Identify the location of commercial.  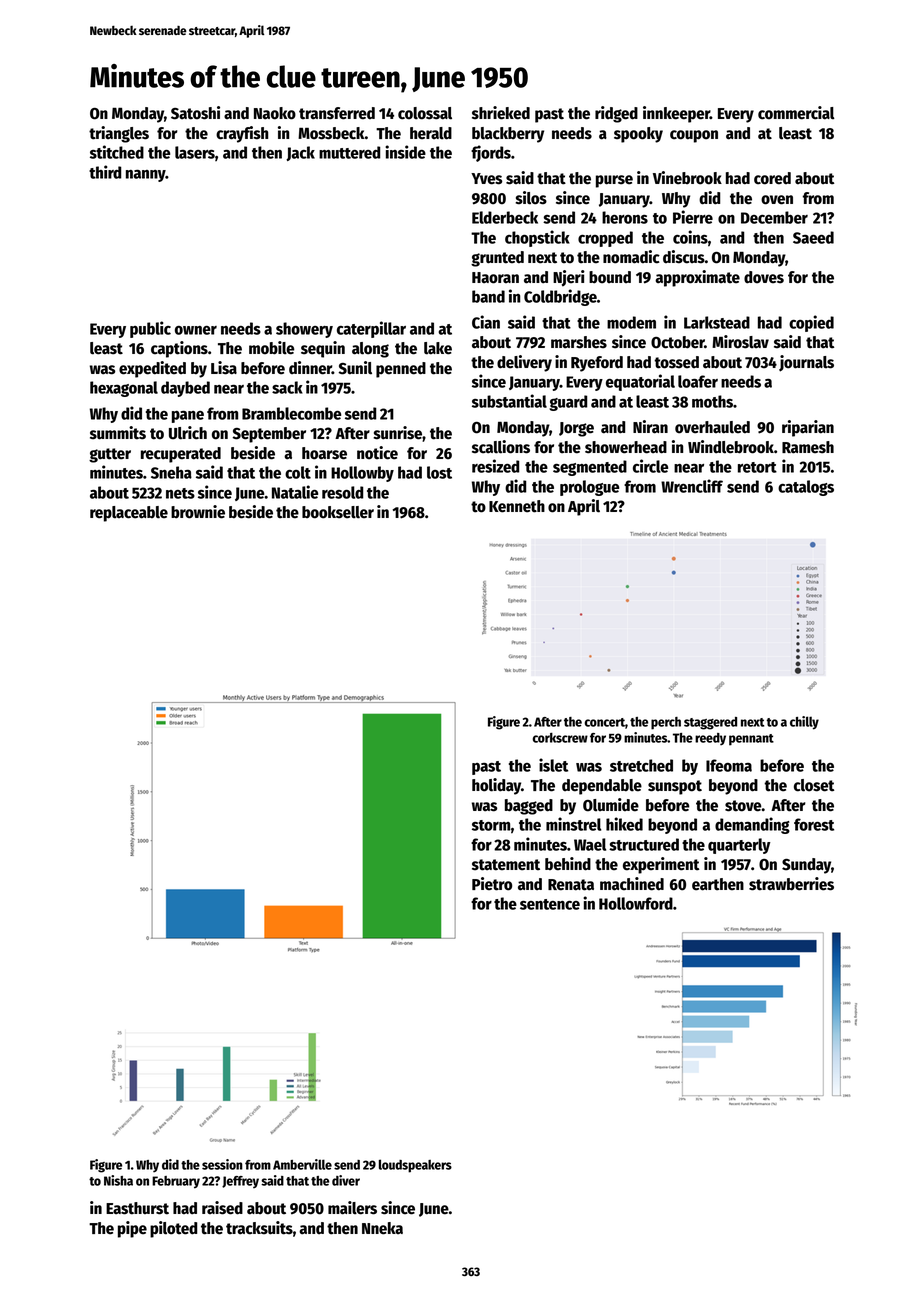
(796, 113).
